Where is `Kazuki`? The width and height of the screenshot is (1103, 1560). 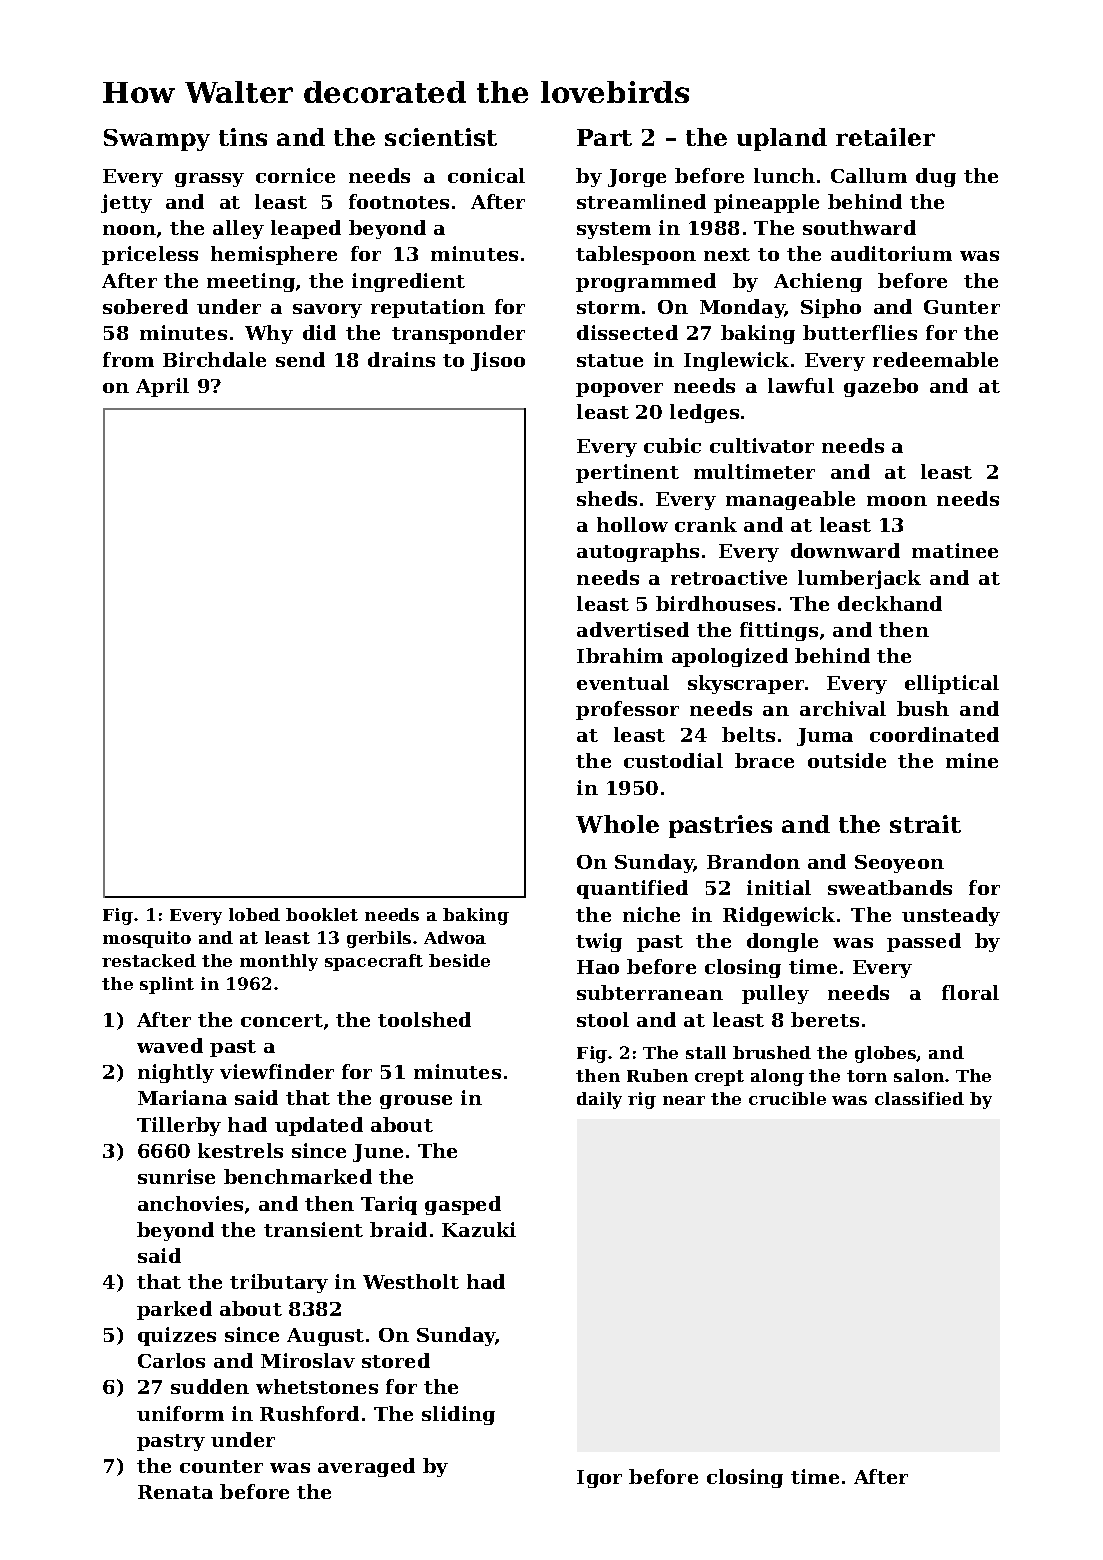 Kazuki is located at coordinates (479, 1229).
